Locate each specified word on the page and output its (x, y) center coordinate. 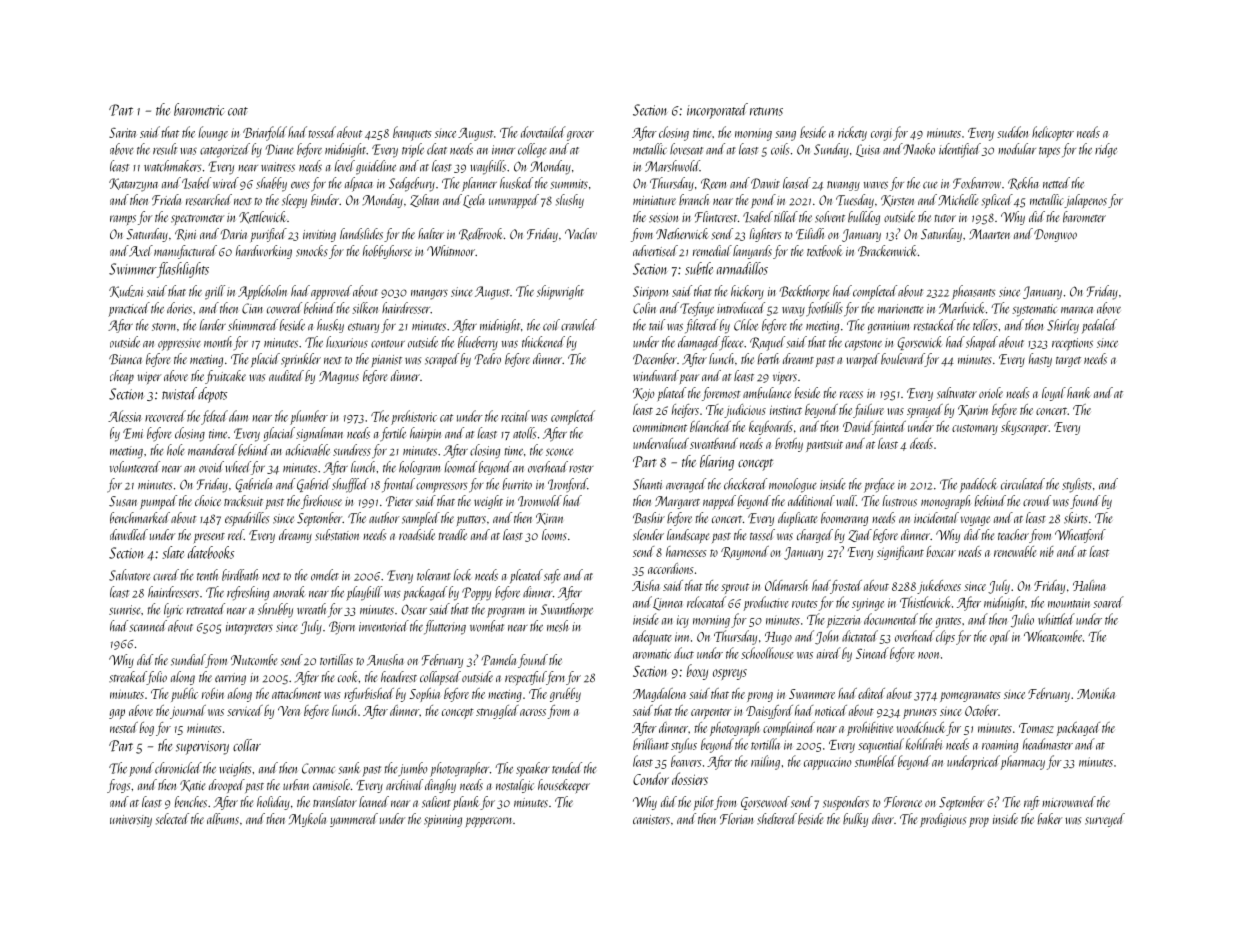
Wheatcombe (1053, 636)
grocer (580, 136)
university (131, 821)
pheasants (973, 292)
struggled (497, 712)
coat (238, 111)
